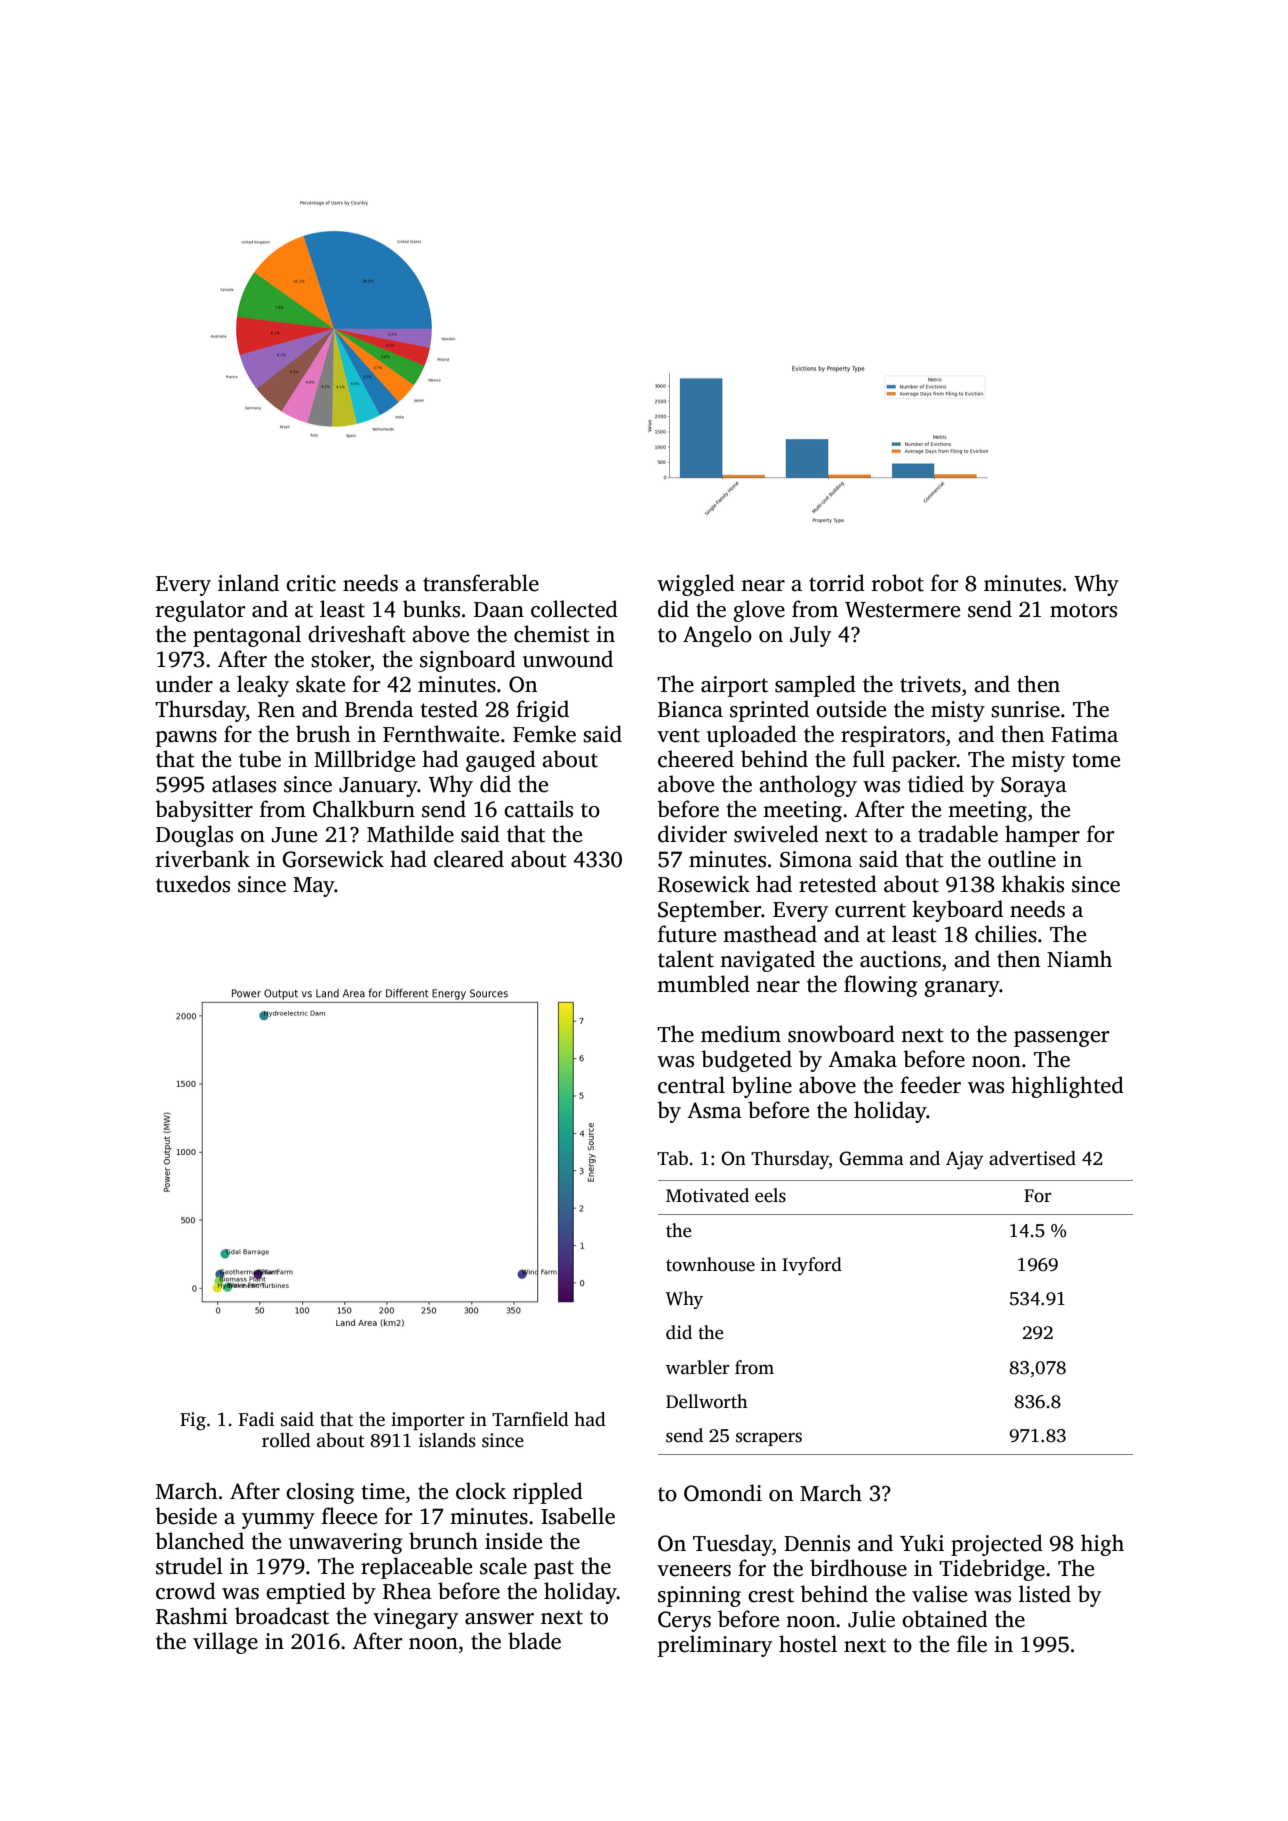 The height and width of the screenshot is (1821, 1288). What do you see at coordinates (1025, 709) in the screenshot?
I see `sunrise` at bounding box center [1025, 709].
